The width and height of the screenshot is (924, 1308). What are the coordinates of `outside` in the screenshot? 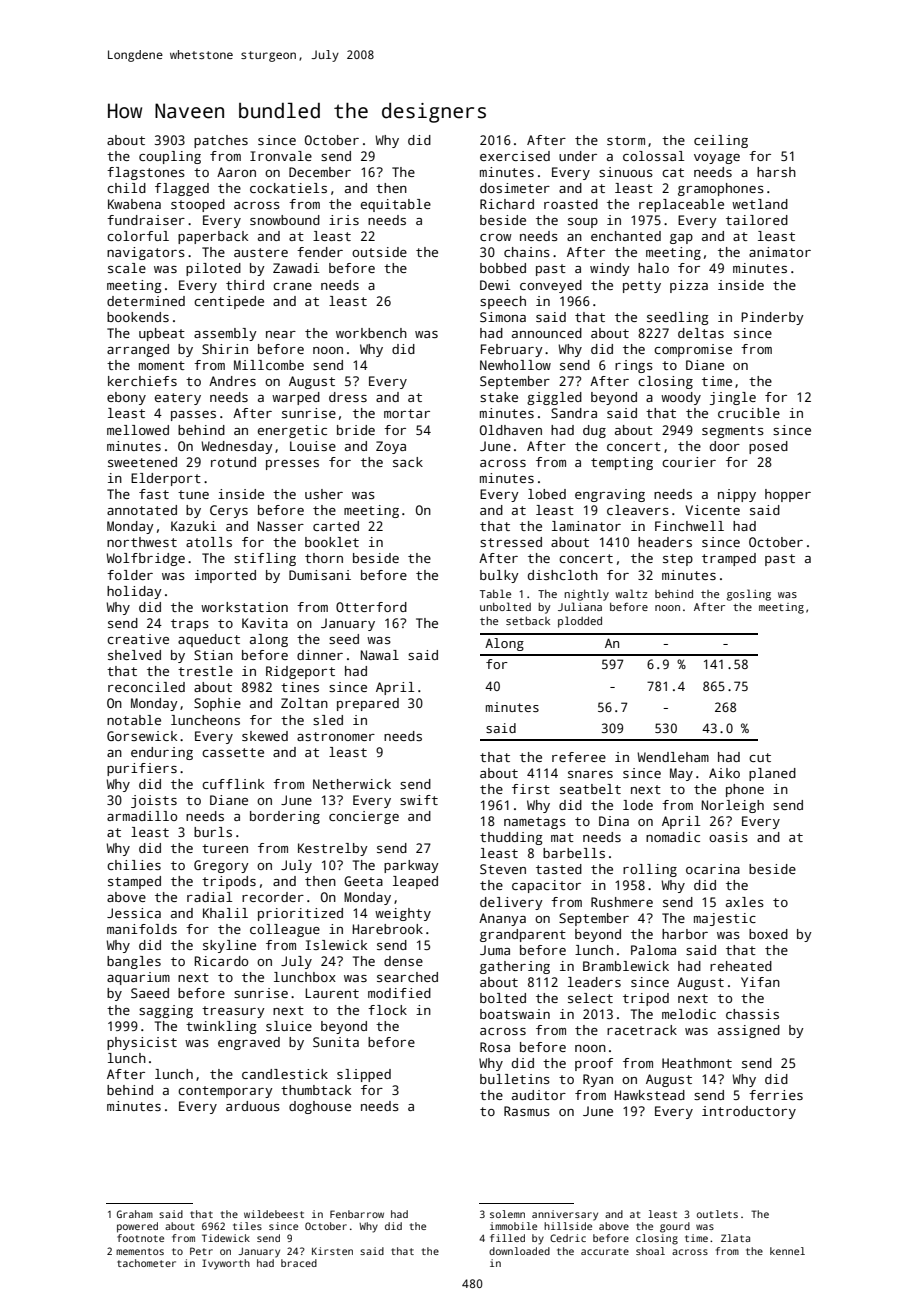 It's located at (379, 252).
